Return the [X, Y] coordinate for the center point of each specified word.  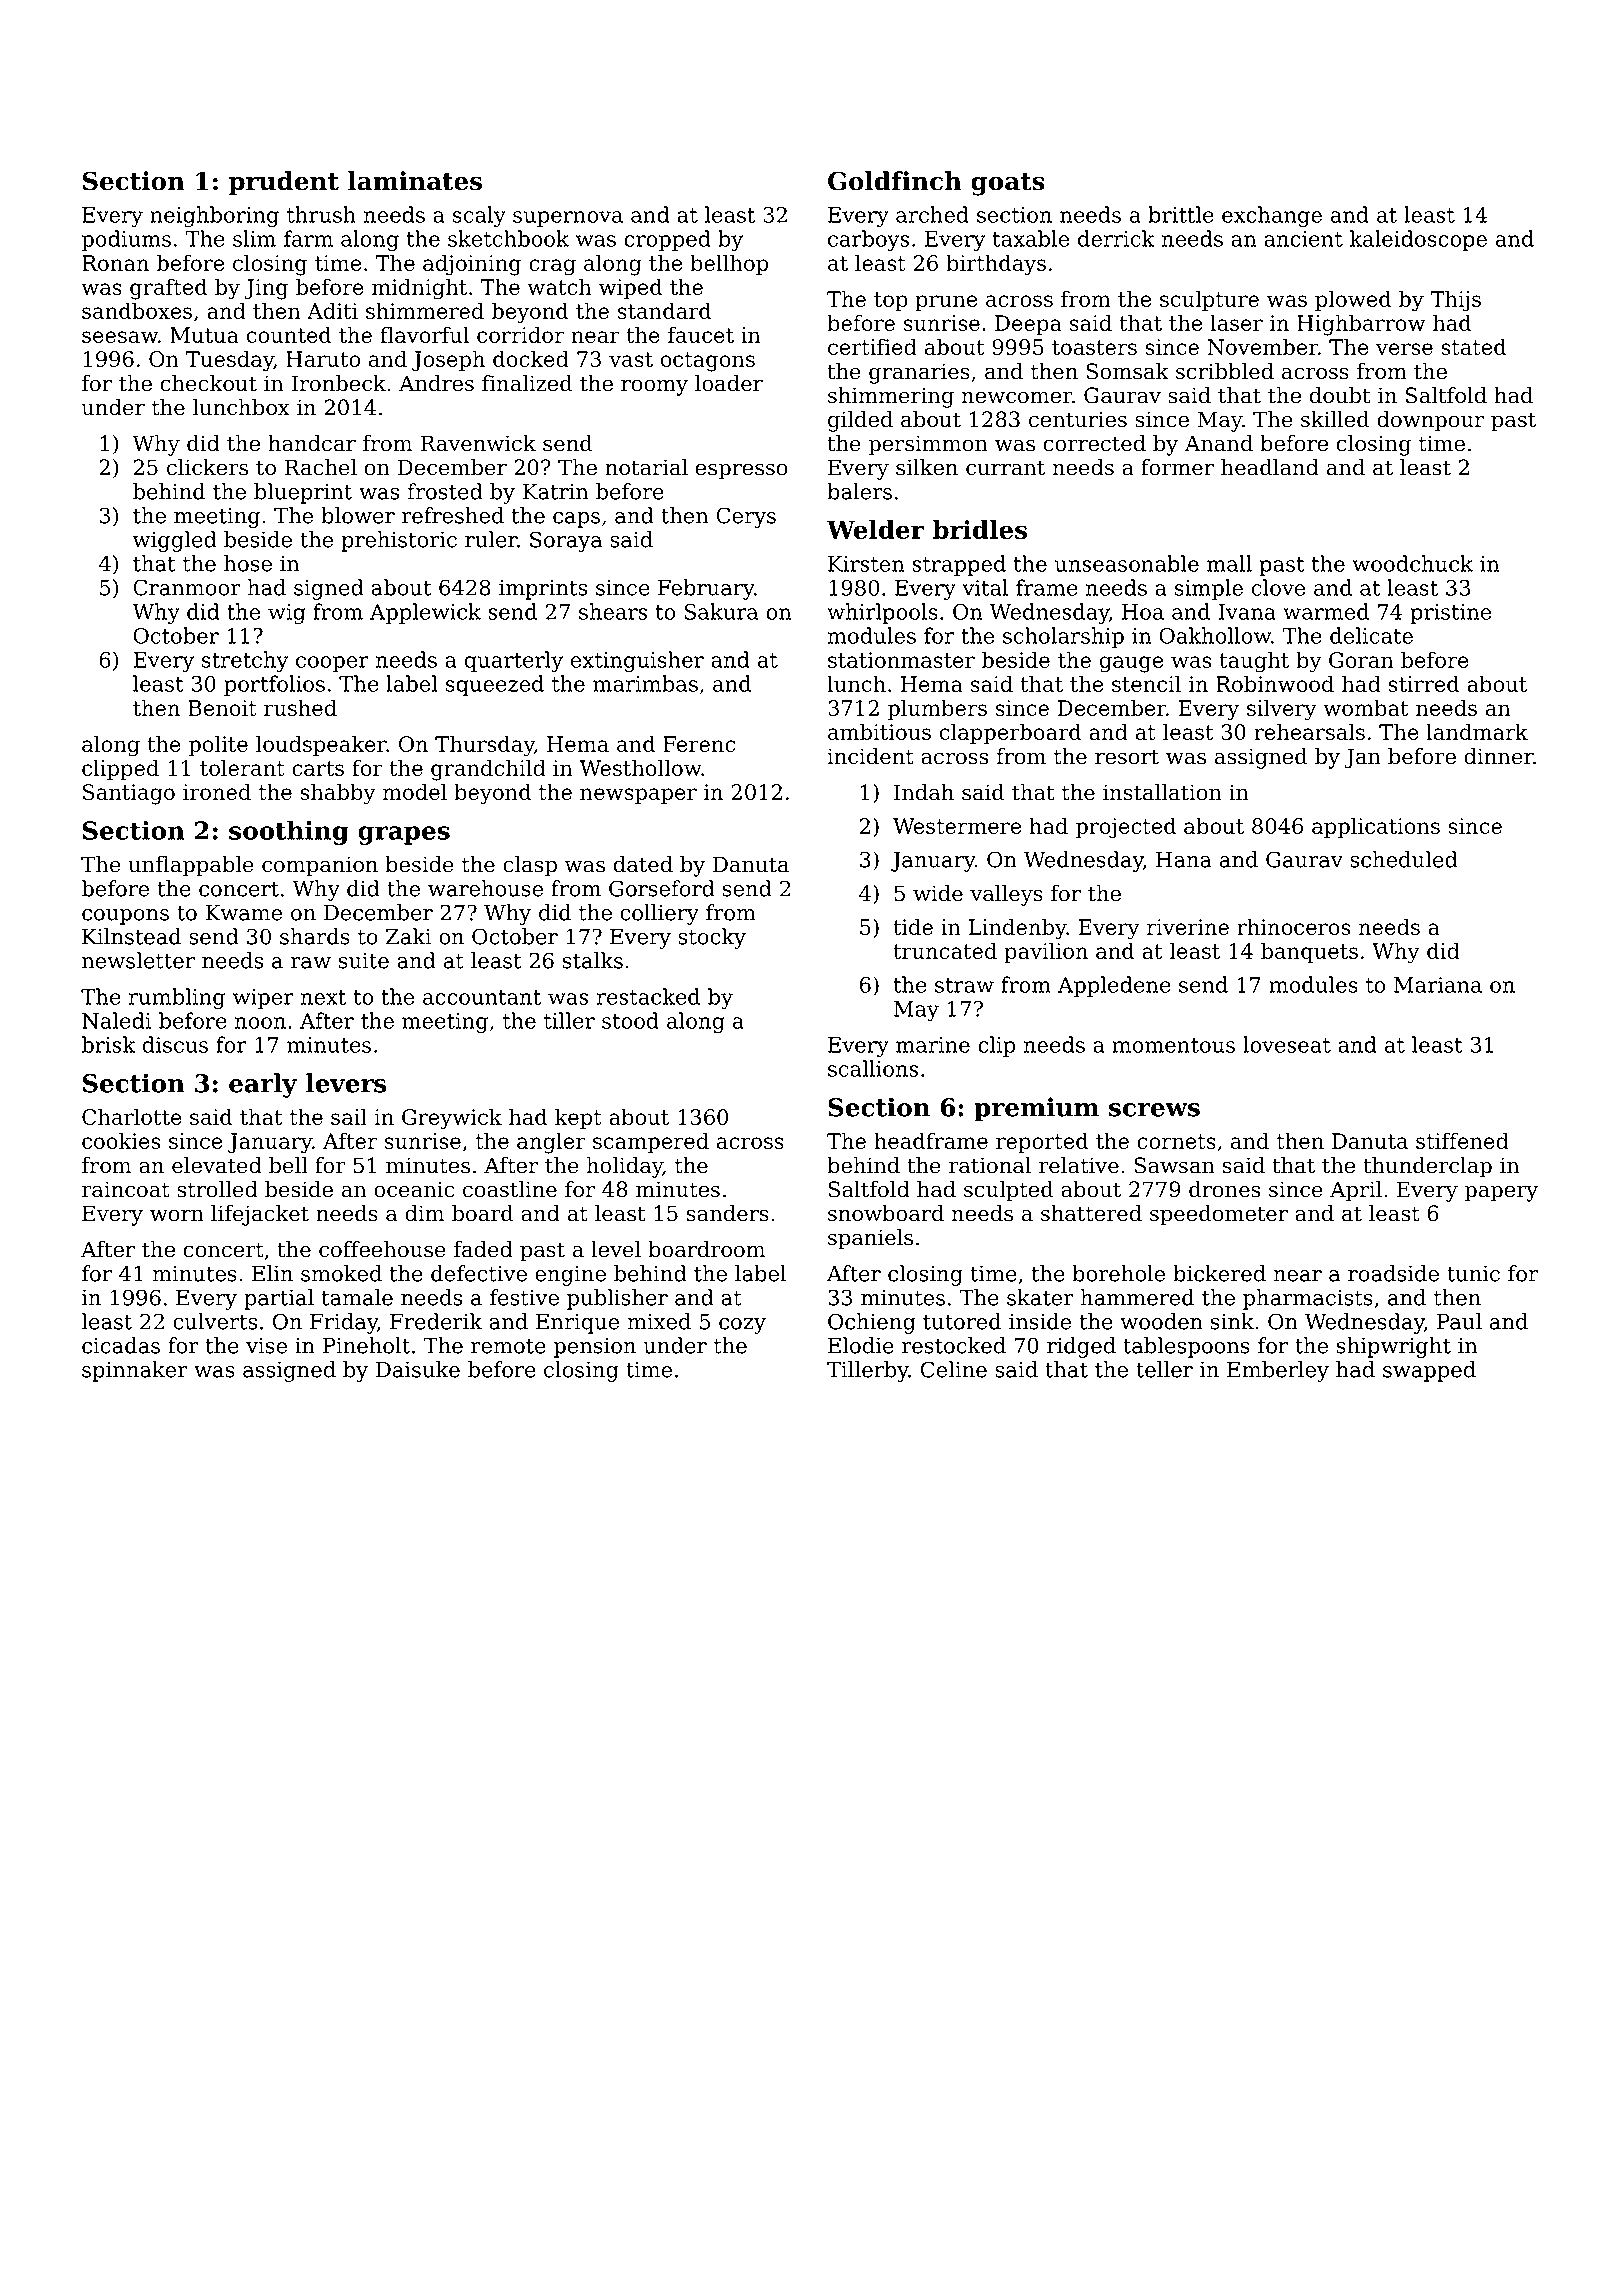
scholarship [1063, 637]
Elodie [861, 1345]
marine [933, 1045]
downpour [1430, 421]
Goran [1361, 660]
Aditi [332, 310]
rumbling [177, 998]
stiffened [1462, 1140]
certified [872, 346]
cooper [332, 664]
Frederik [436, 1321]
